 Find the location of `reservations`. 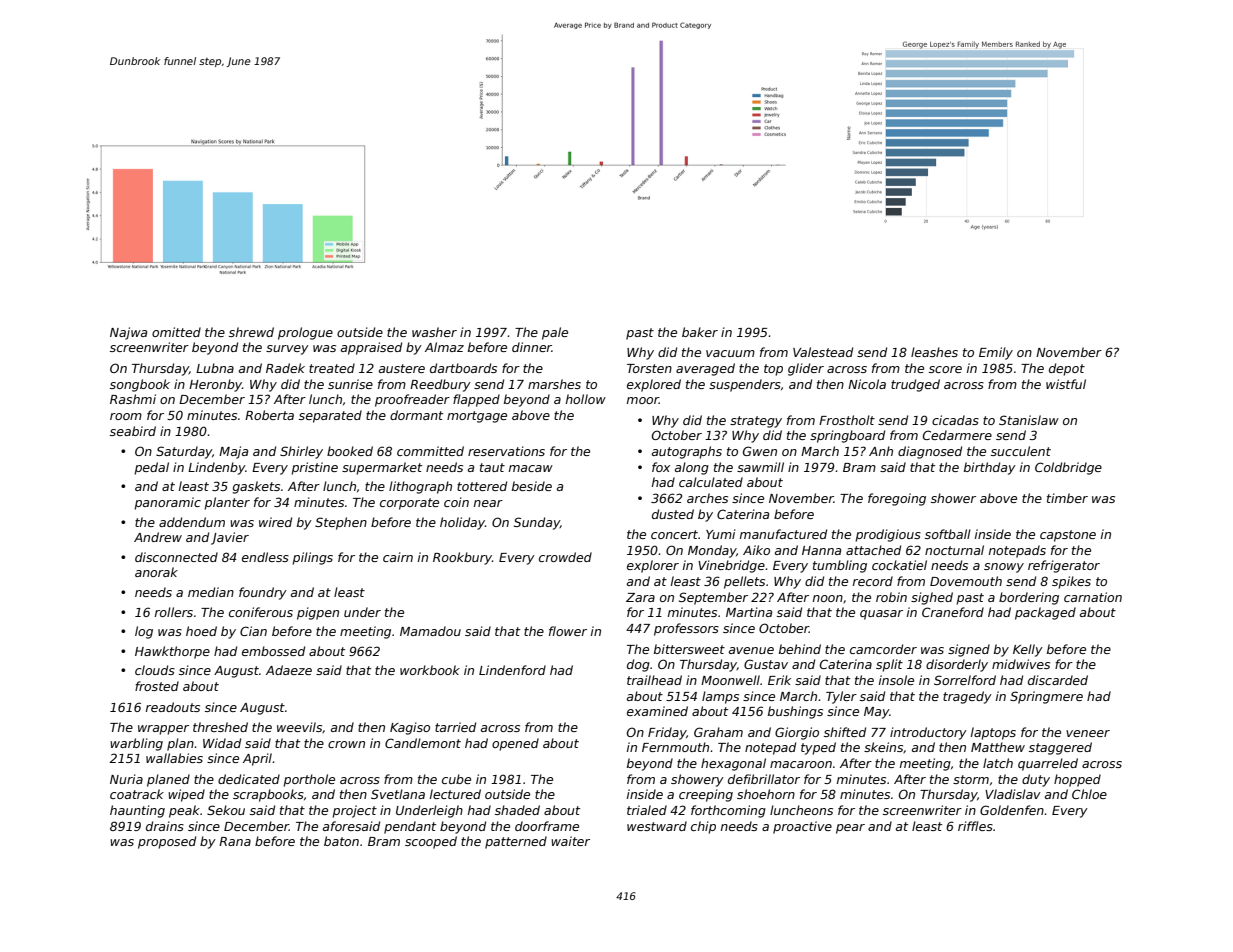

reservations is located at coordinates (506, 451).
